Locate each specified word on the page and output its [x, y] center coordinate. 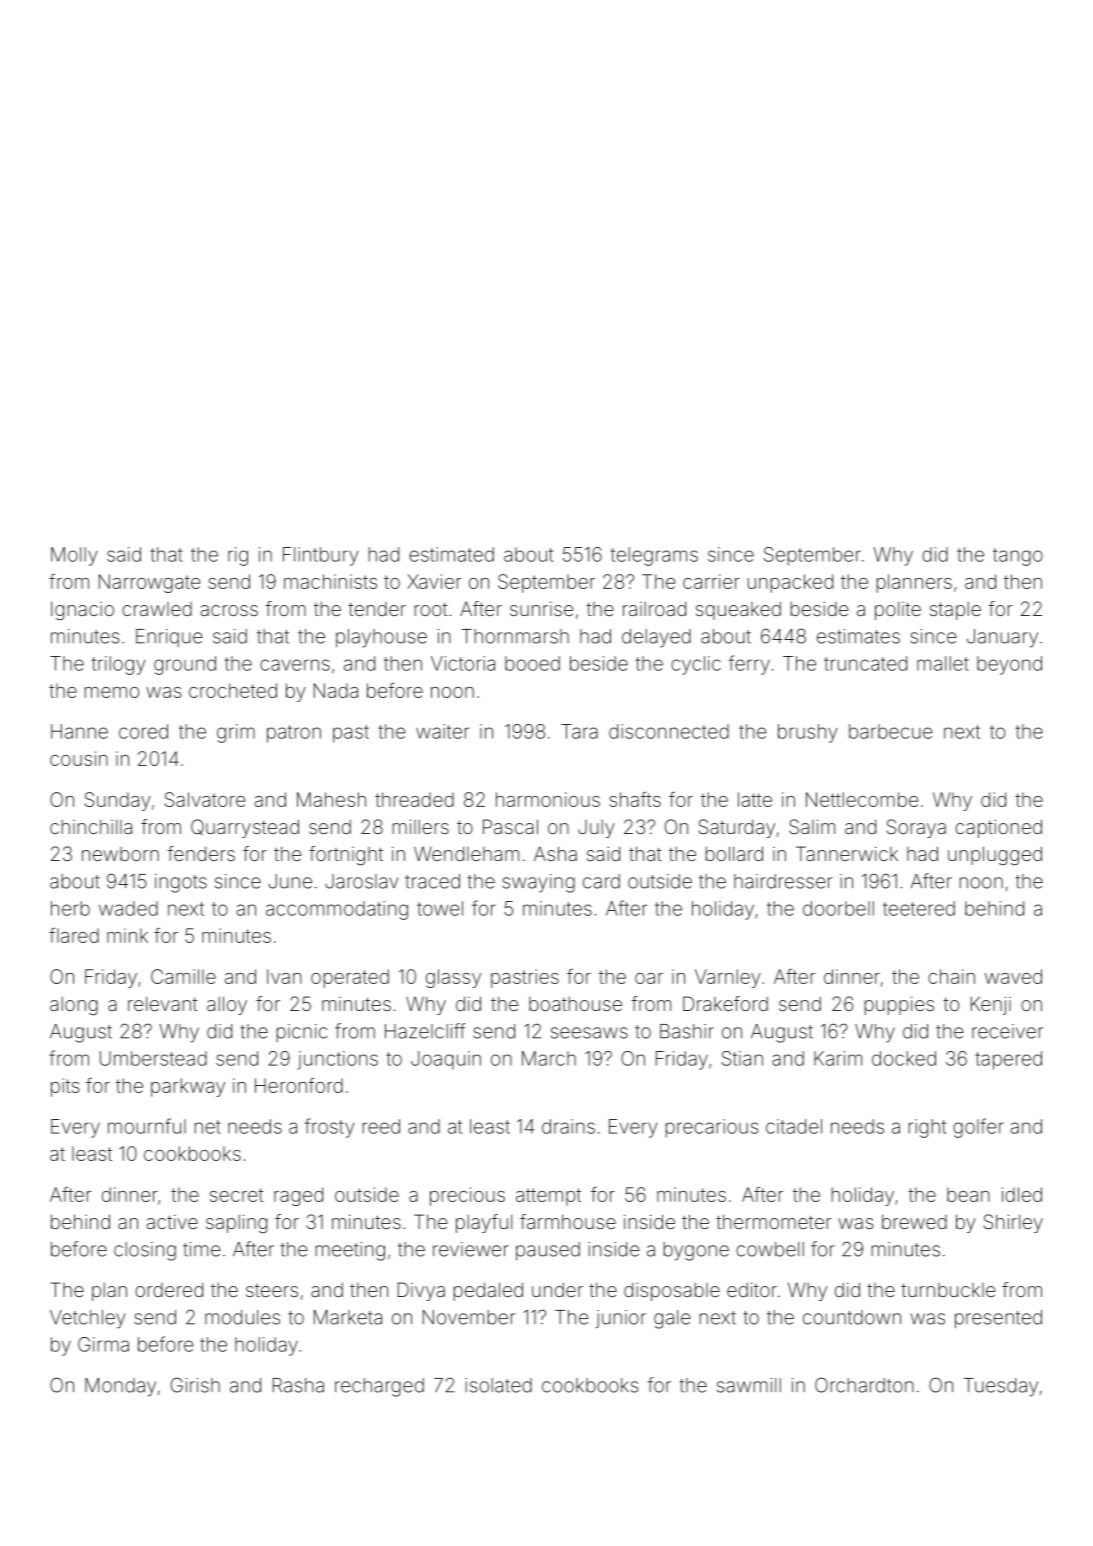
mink [127, 935]
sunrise [541, 609]
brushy [808, 733]
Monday [120, 1387]
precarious [712, 1128]
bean [968, 1194]
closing [145, 1251]
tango [1018, 557]
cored [143, 731]
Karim [838, 1058]
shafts [635, 799]
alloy [227, 1005]
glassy [453, 978]
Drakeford [725, 1003]
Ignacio [82, 611]
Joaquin [446, 1060]
